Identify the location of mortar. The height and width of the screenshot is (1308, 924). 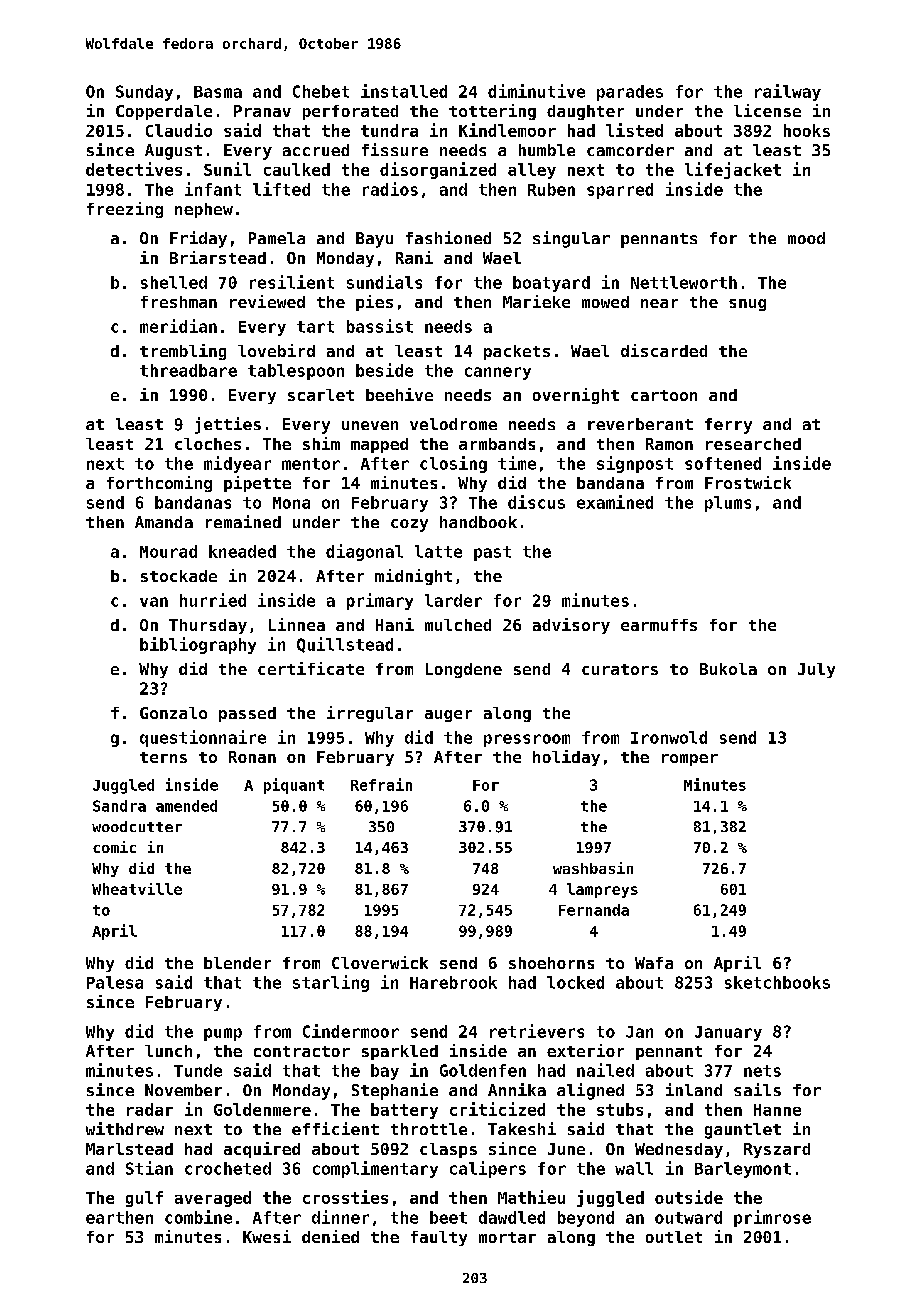
(507, 1237).
